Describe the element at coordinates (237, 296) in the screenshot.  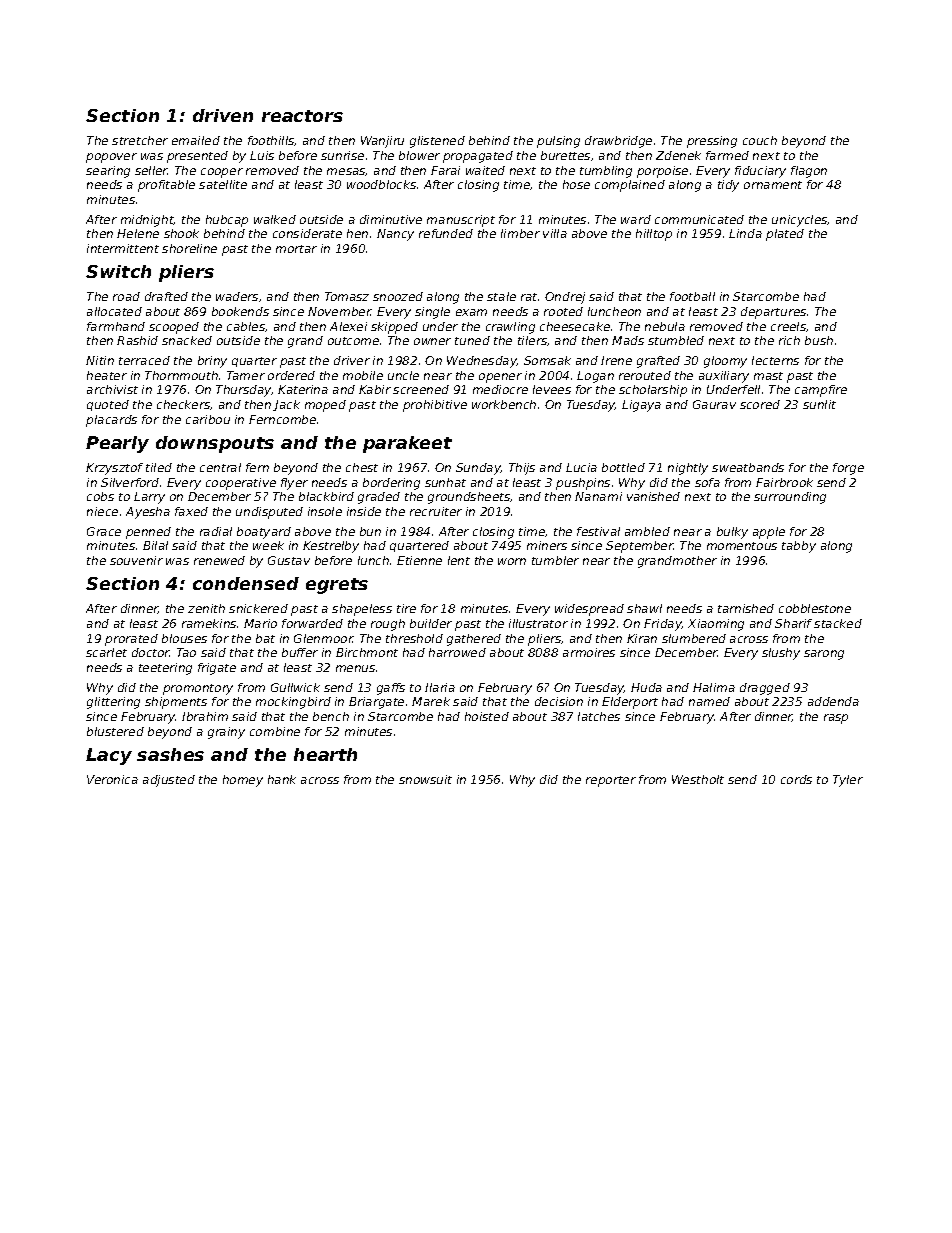
I see `waders` at that location.
